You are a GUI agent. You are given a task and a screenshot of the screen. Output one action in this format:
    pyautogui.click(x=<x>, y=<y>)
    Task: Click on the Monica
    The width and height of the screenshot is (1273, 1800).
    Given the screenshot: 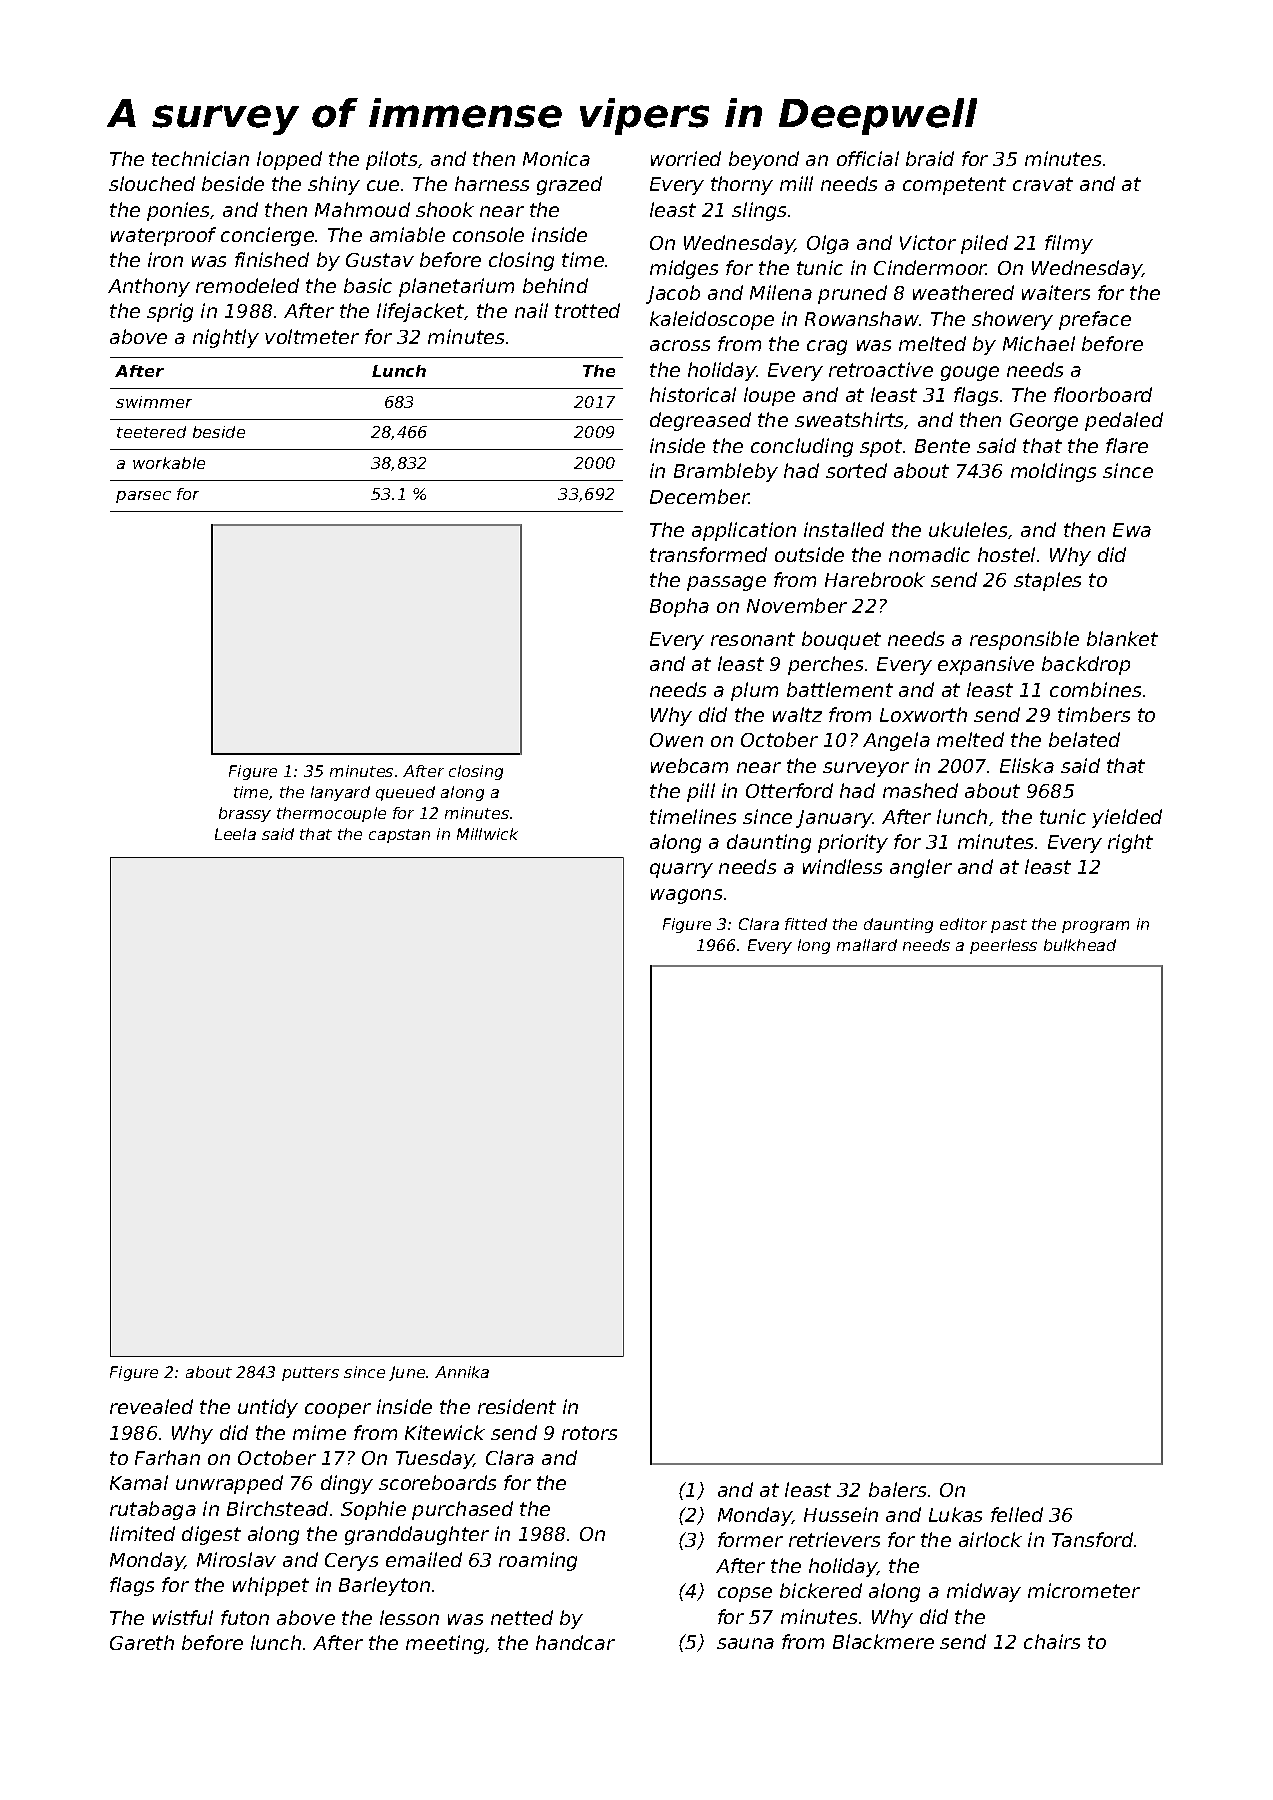 What is the action you would take?
    pyautogui.click(x=556, y=158)
